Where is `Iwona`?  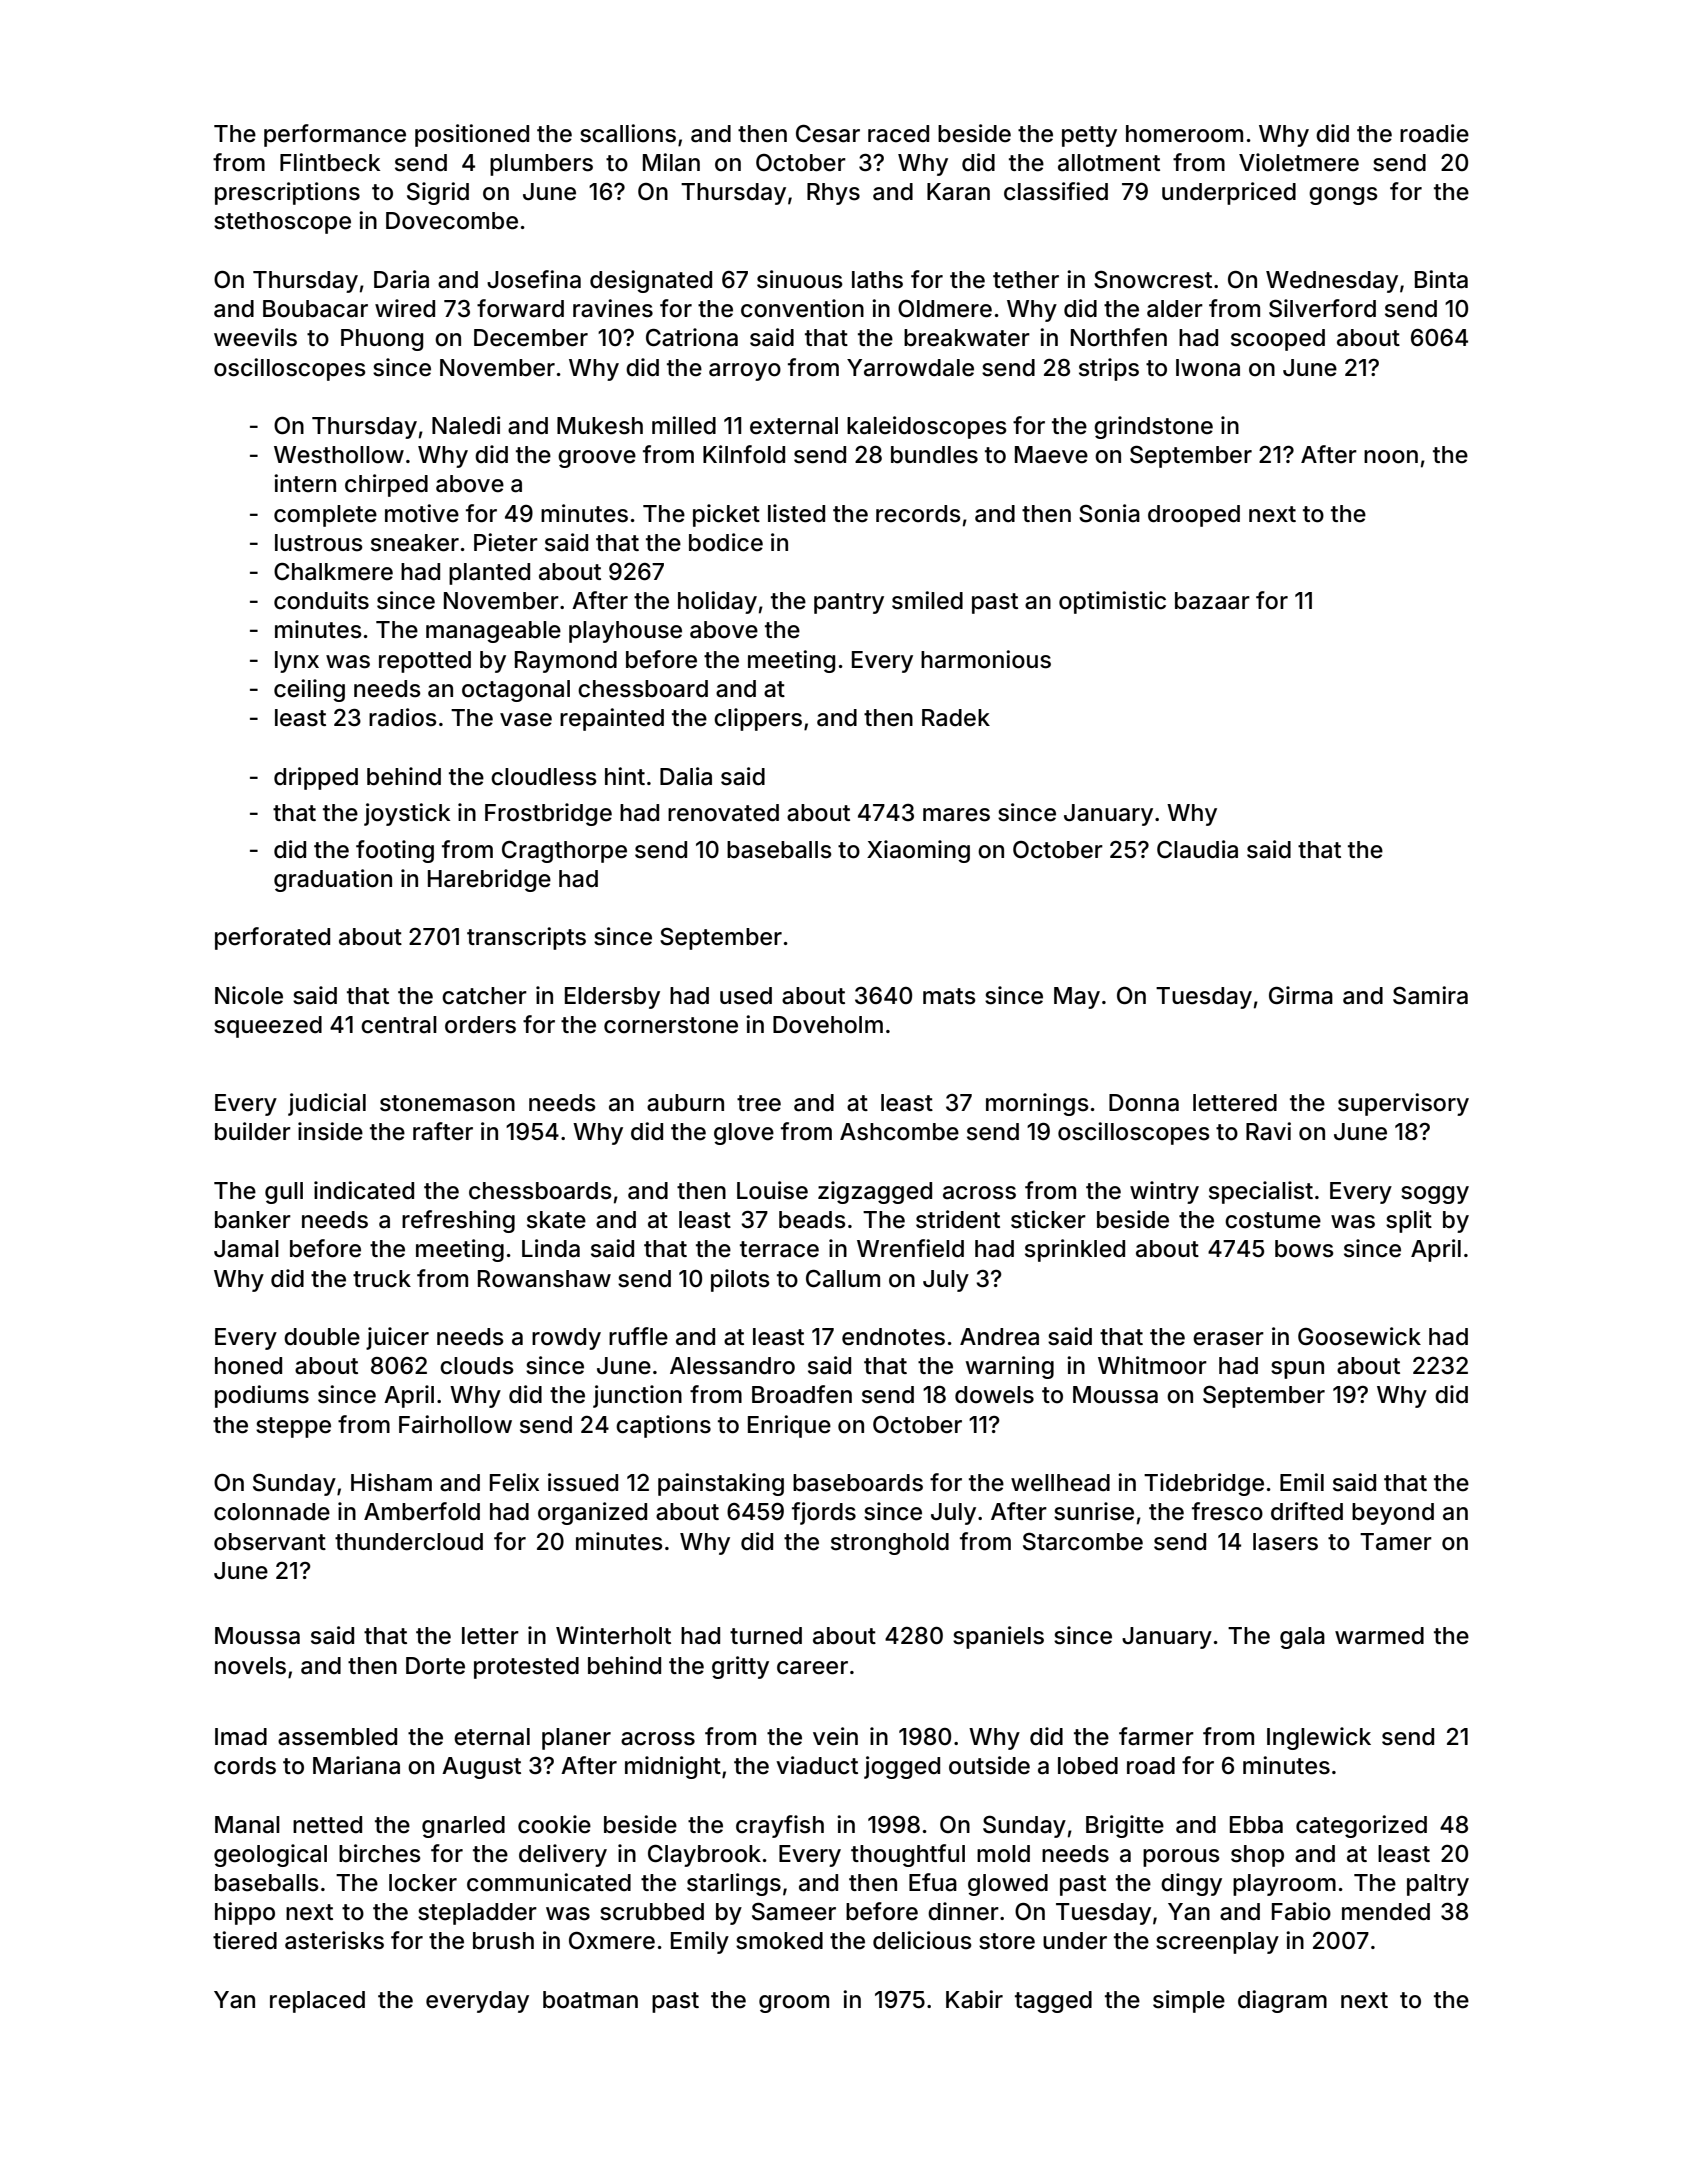 Iwona is located at coordinates (1208, 368).
